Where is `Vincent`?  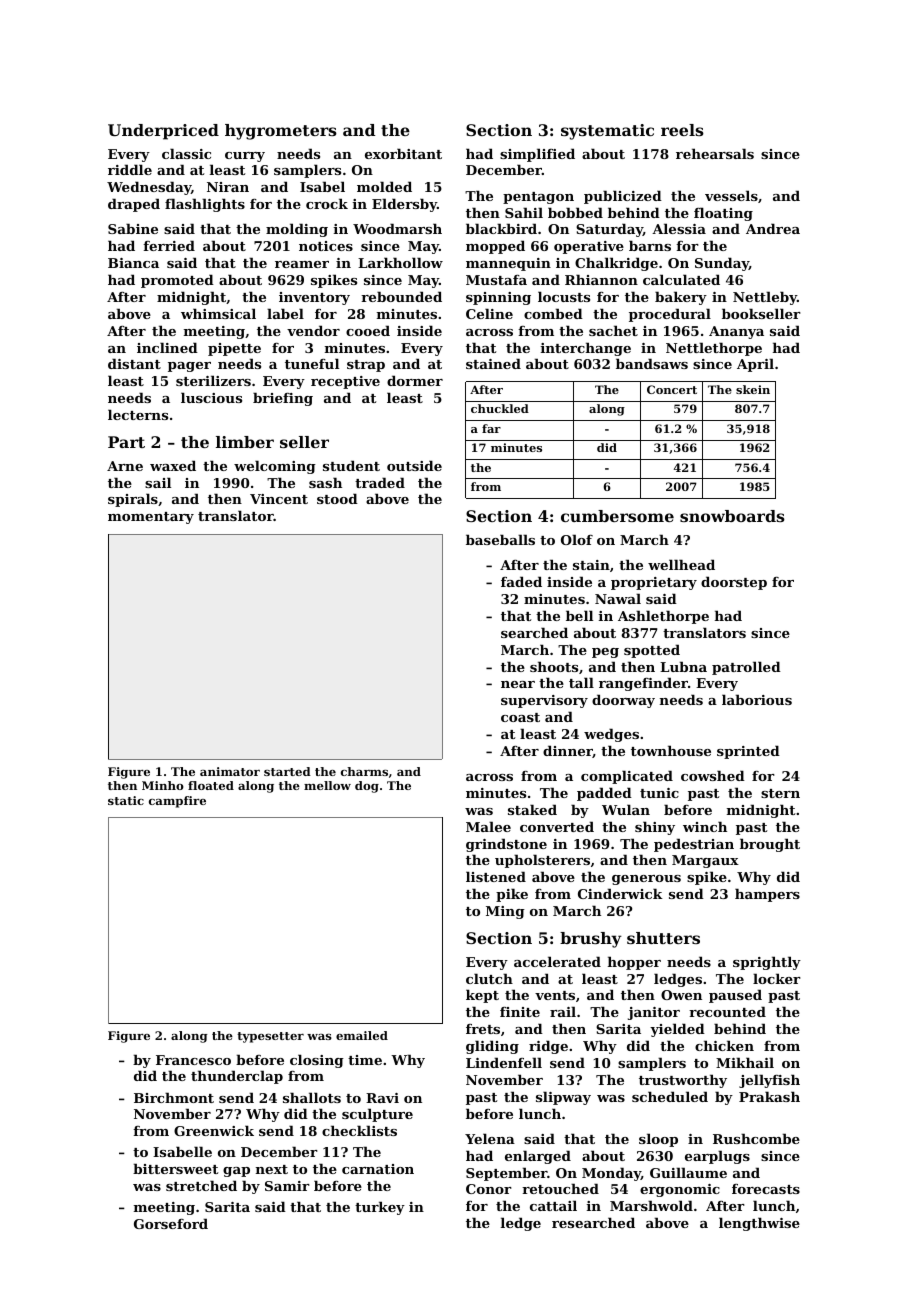
Vincent is located at coordinates (279, 499).
